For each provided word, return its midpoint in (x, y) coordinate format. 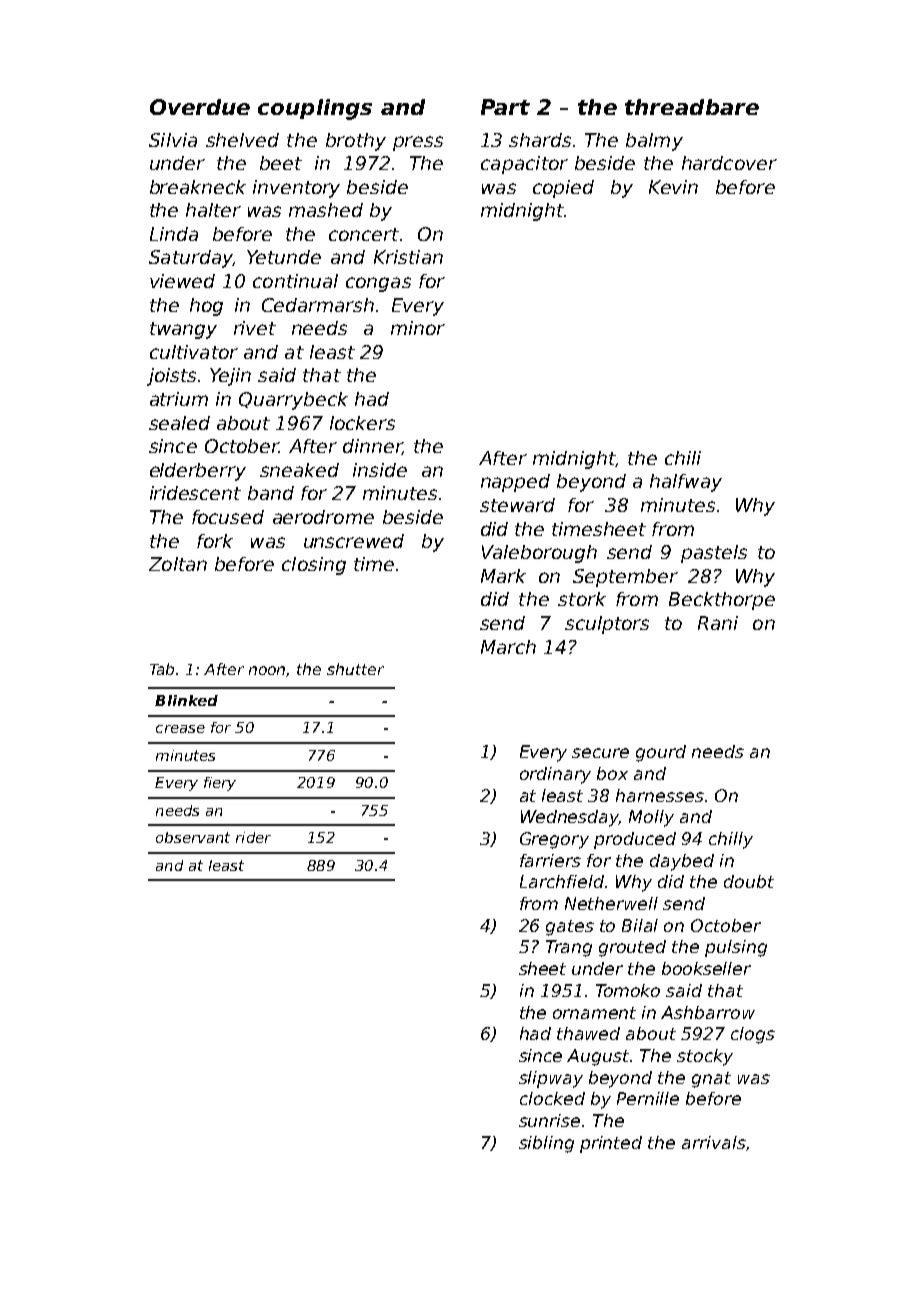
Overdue (200, 107)
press (418, 143)
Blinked (186, 700)
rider (253, 837)
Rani (718, 623)
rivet (255, 328)
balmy (654, 142)
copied (563, 189)
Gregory (554, 840)
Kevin (673, 187)
